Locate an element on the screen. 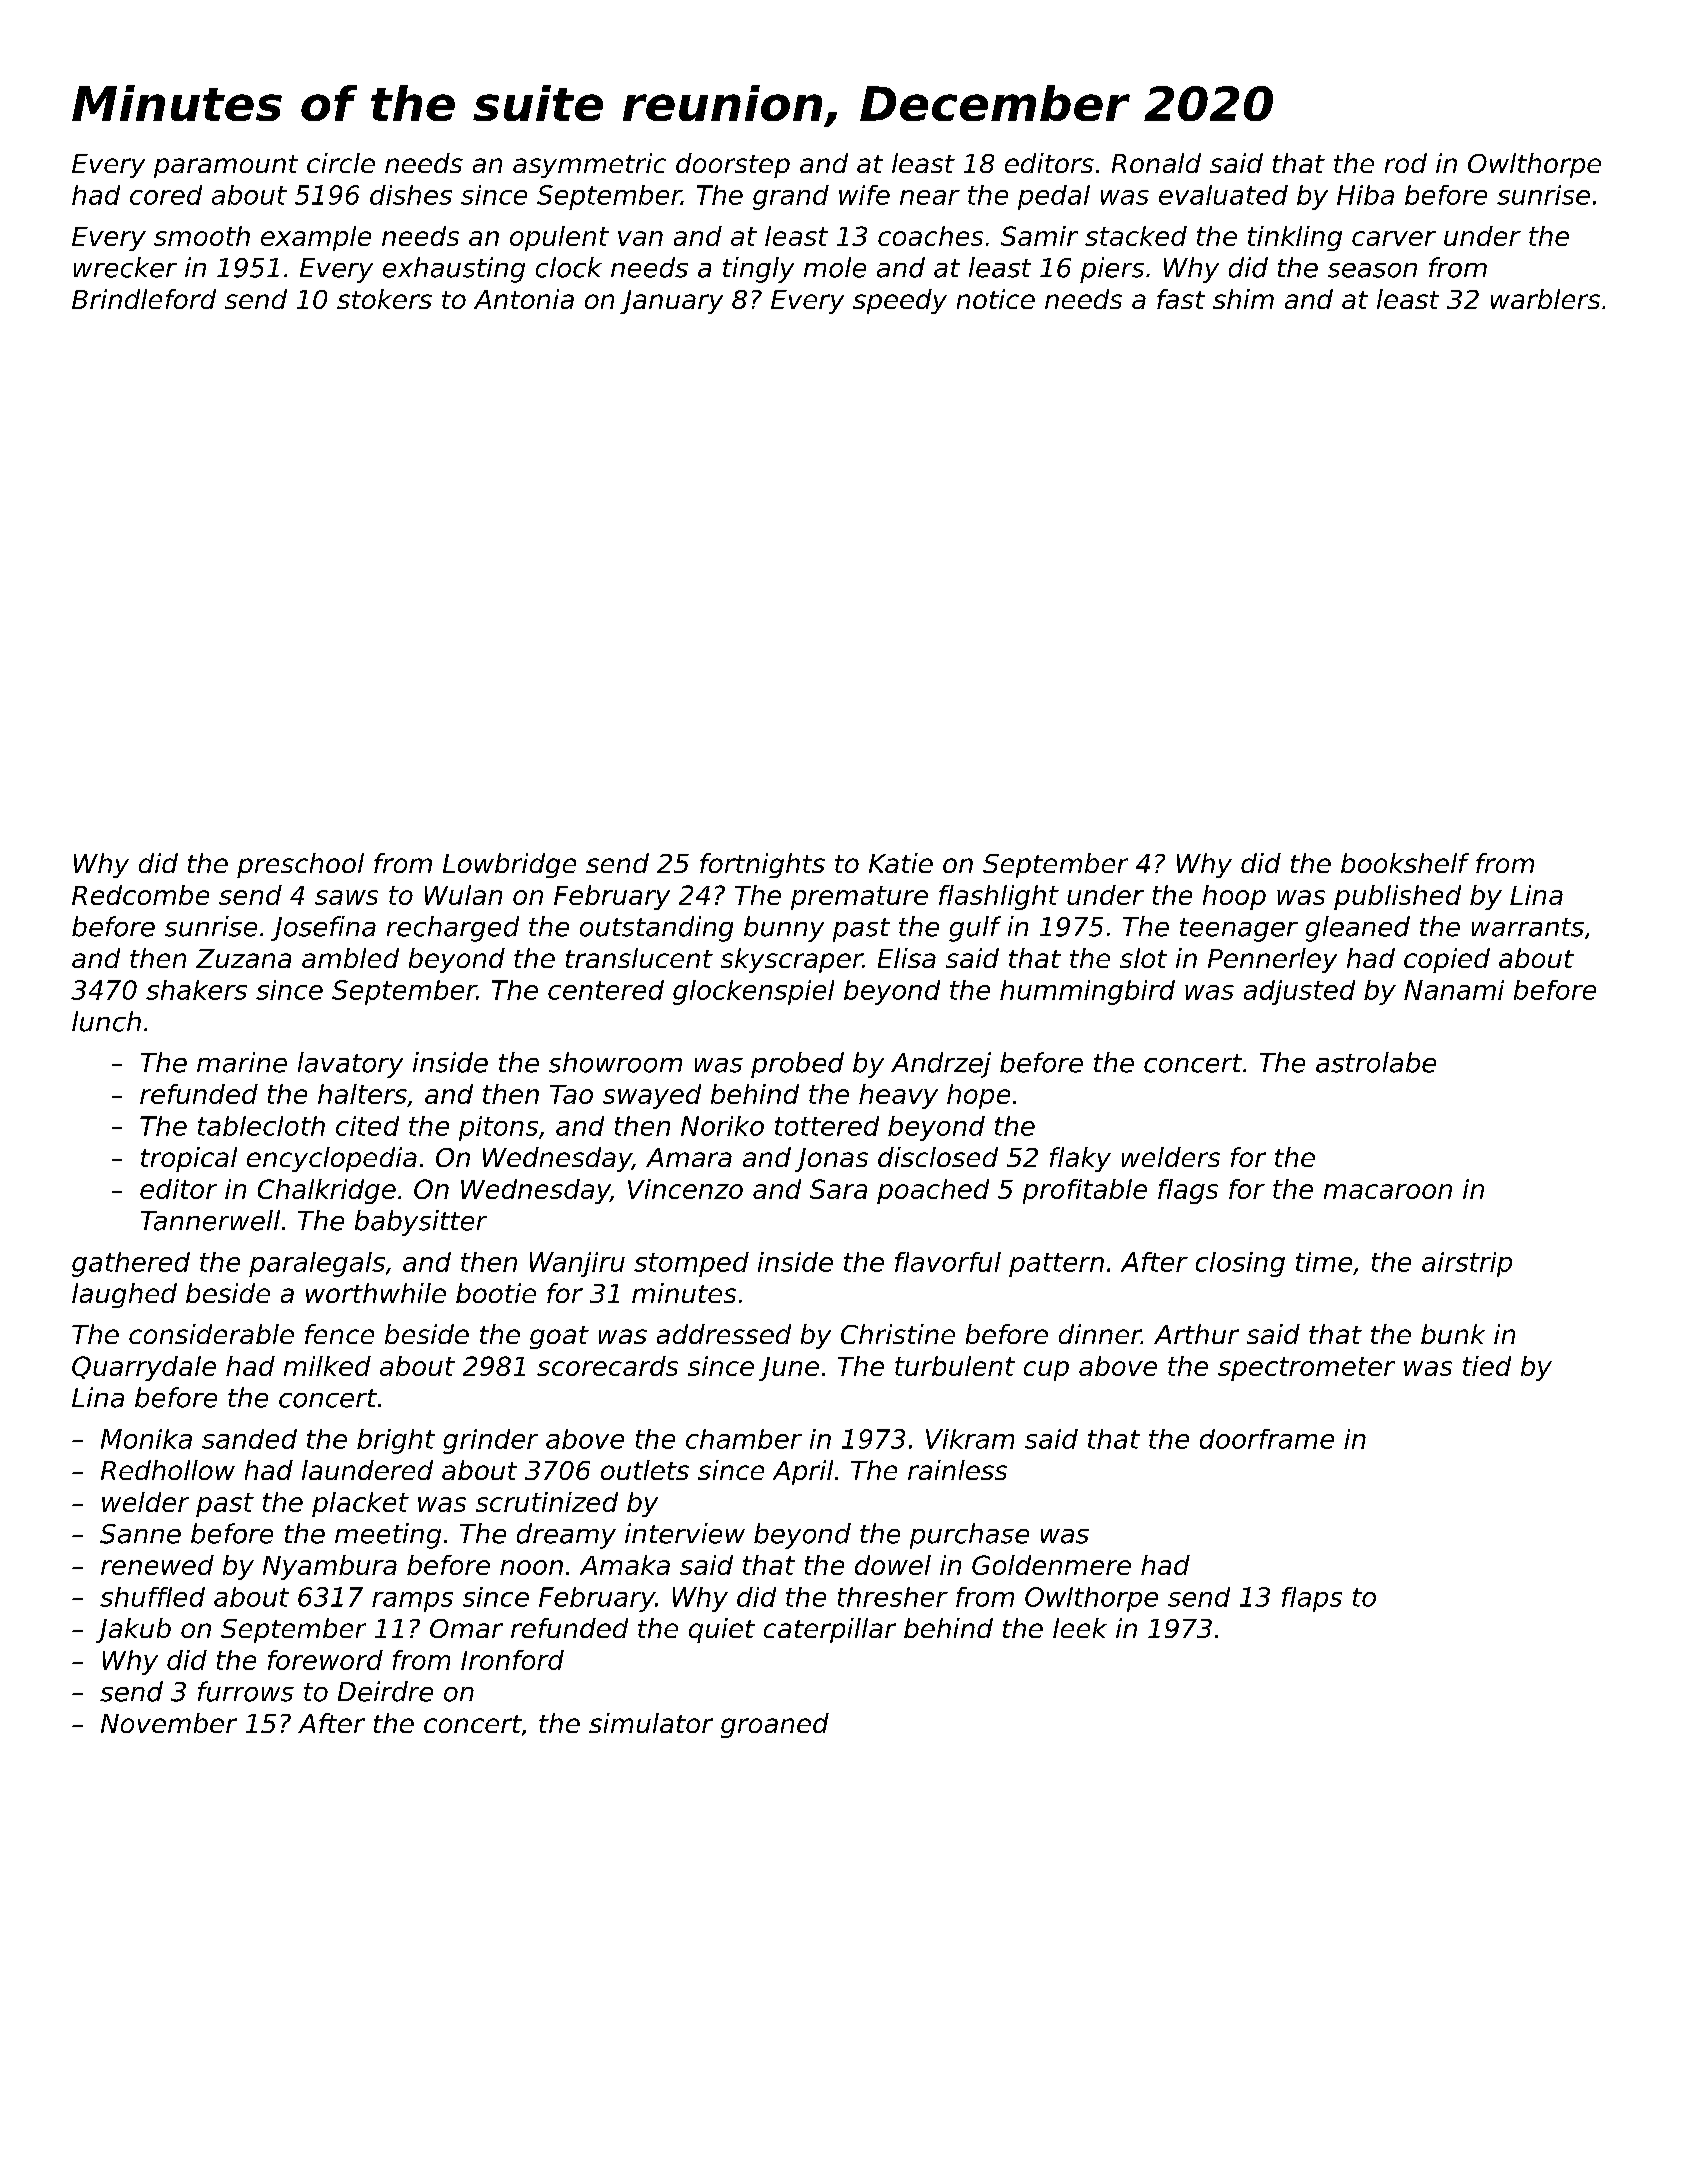  fortnights is located at coordinates (762, 865).
